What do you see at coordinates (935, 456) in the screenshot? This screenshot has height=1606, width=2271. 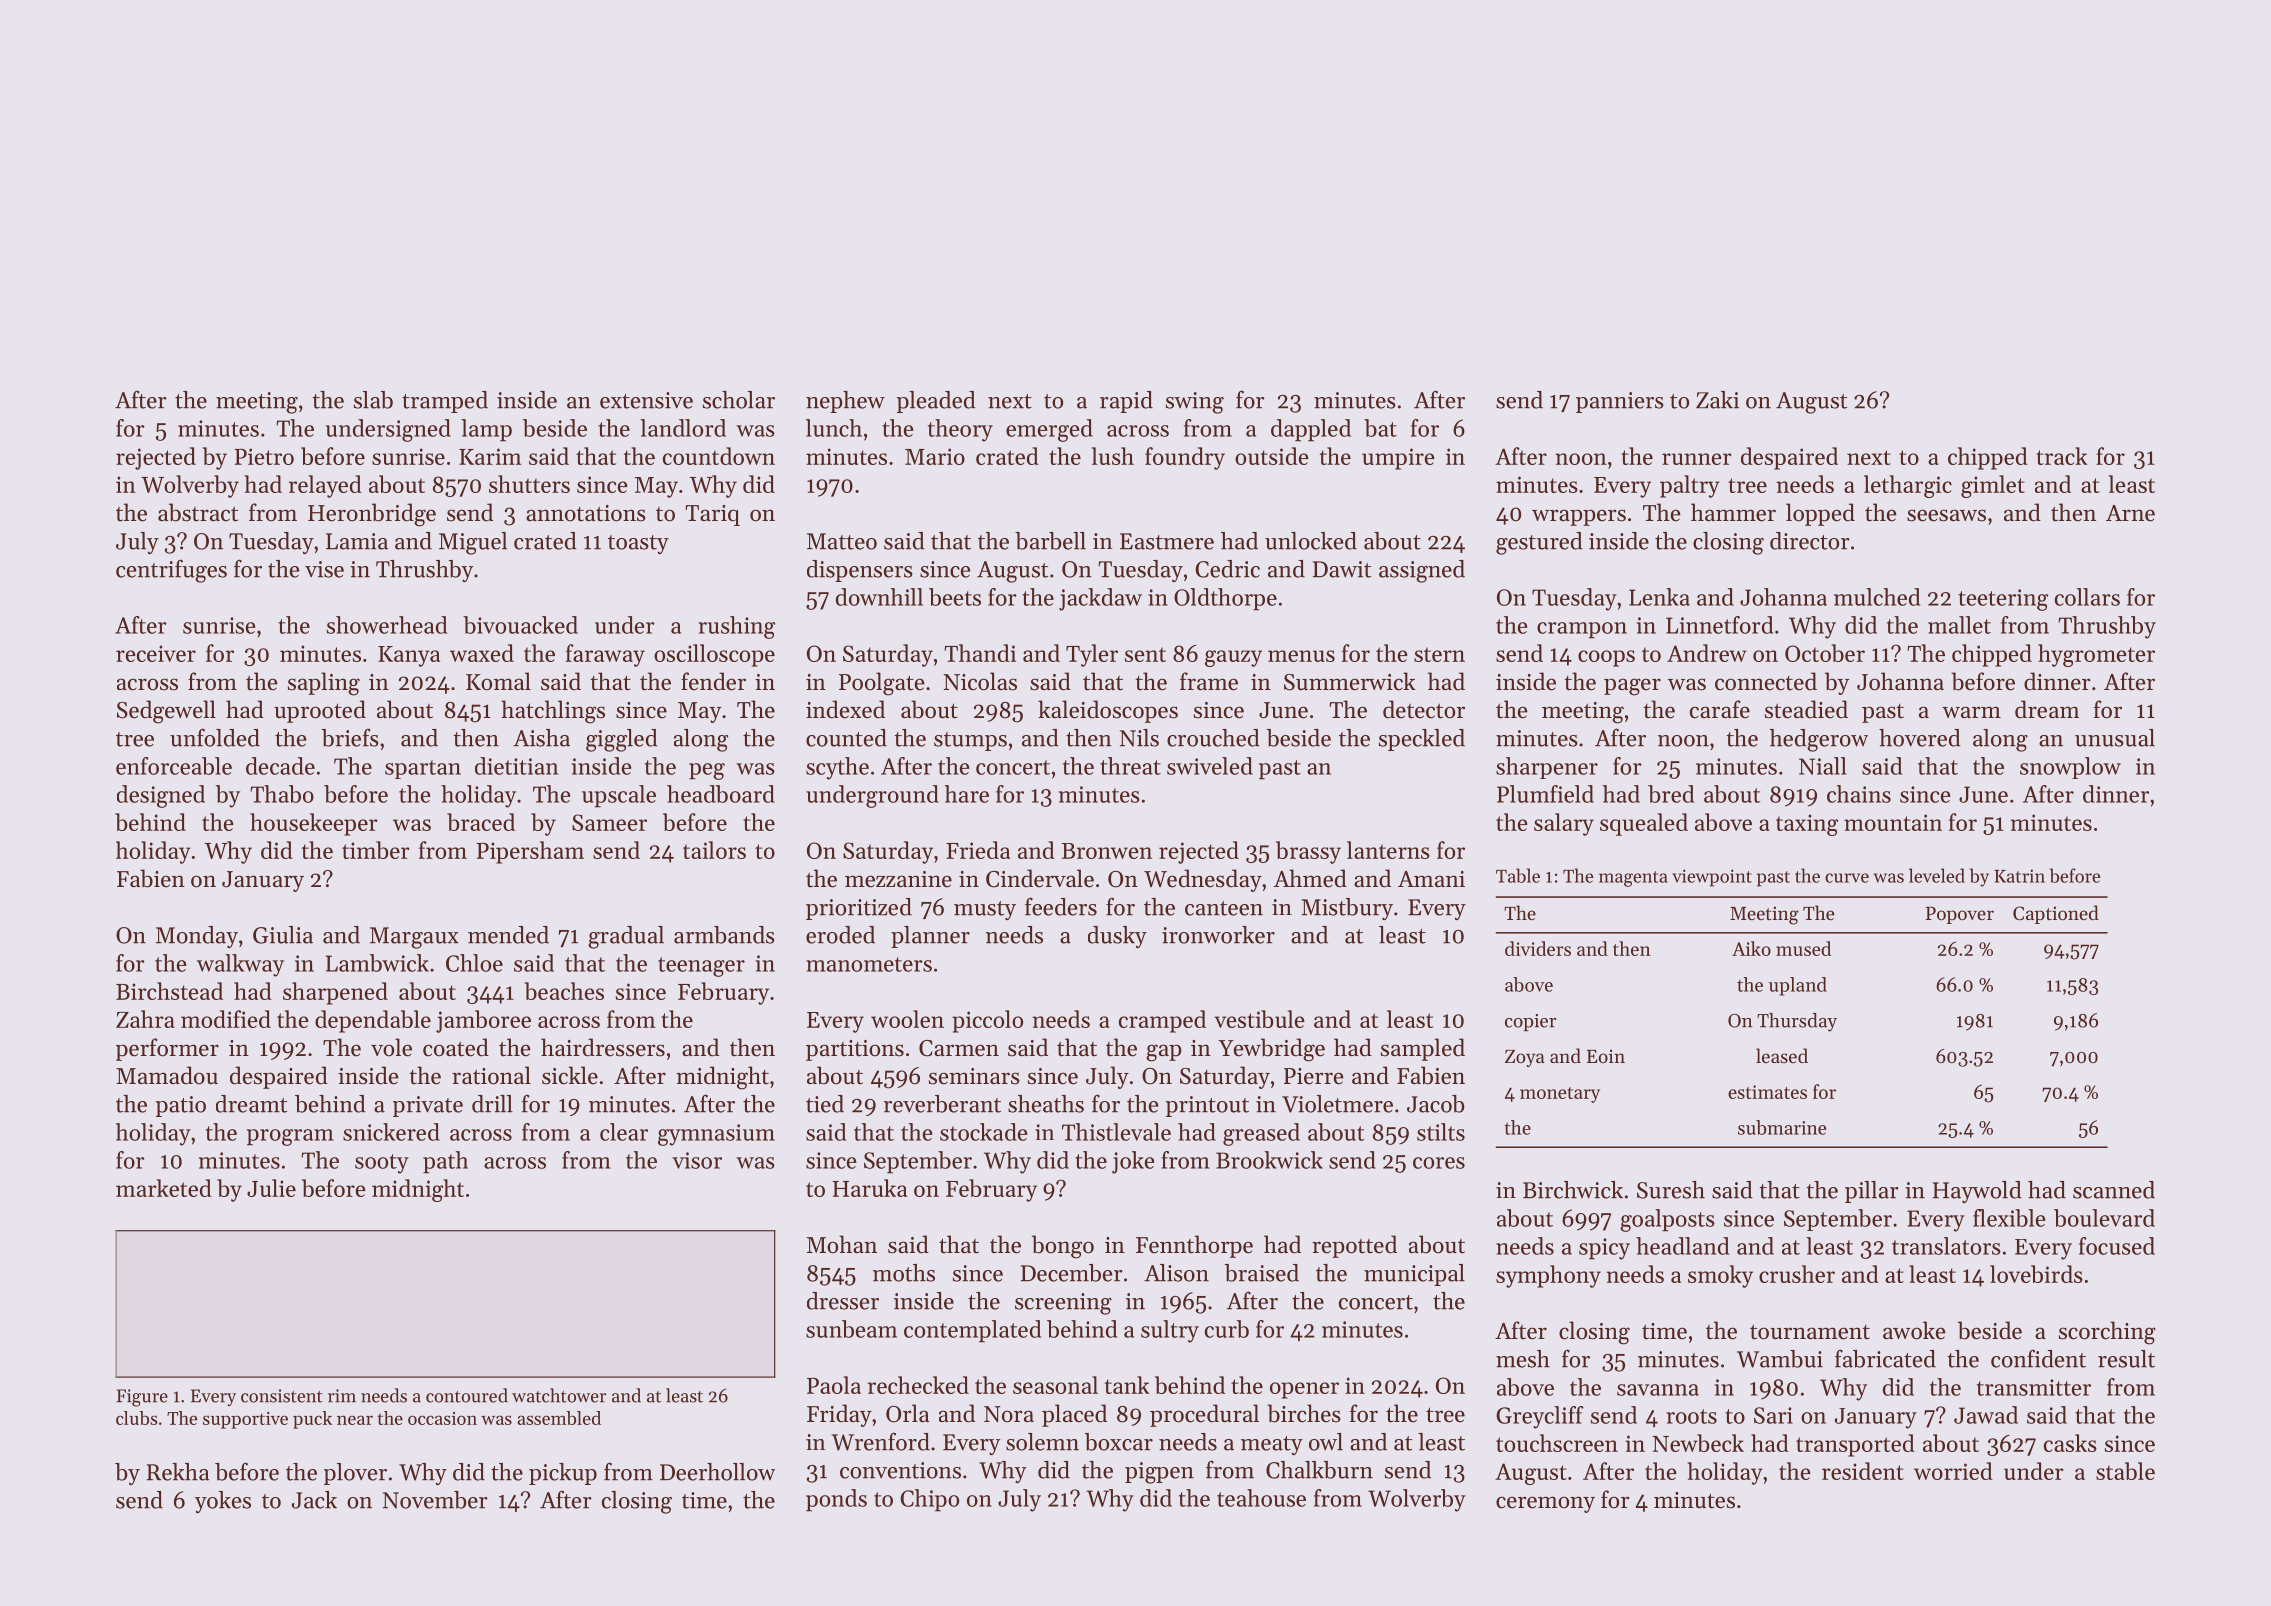 I see `Mario` at bounding box center [935, 456].
